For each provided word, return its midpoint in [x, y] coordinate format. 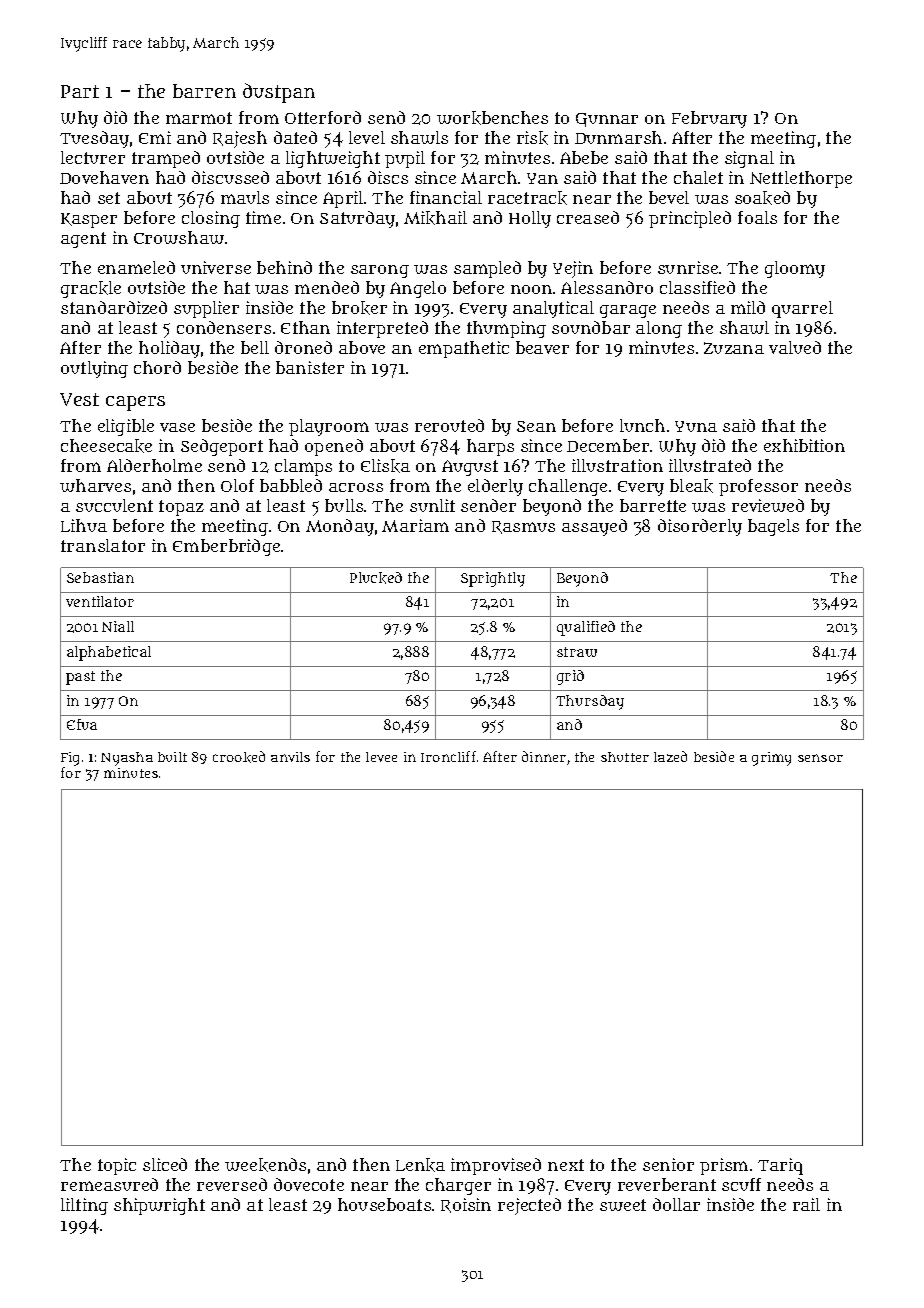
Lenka [420, 1165]
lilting [84, 1206]
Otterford [323, 117]
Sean [536, 426]
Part [80, 91]
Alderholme [154, 465]
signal [749, 159]
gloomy [795, 269]
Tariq [780, 1166]
